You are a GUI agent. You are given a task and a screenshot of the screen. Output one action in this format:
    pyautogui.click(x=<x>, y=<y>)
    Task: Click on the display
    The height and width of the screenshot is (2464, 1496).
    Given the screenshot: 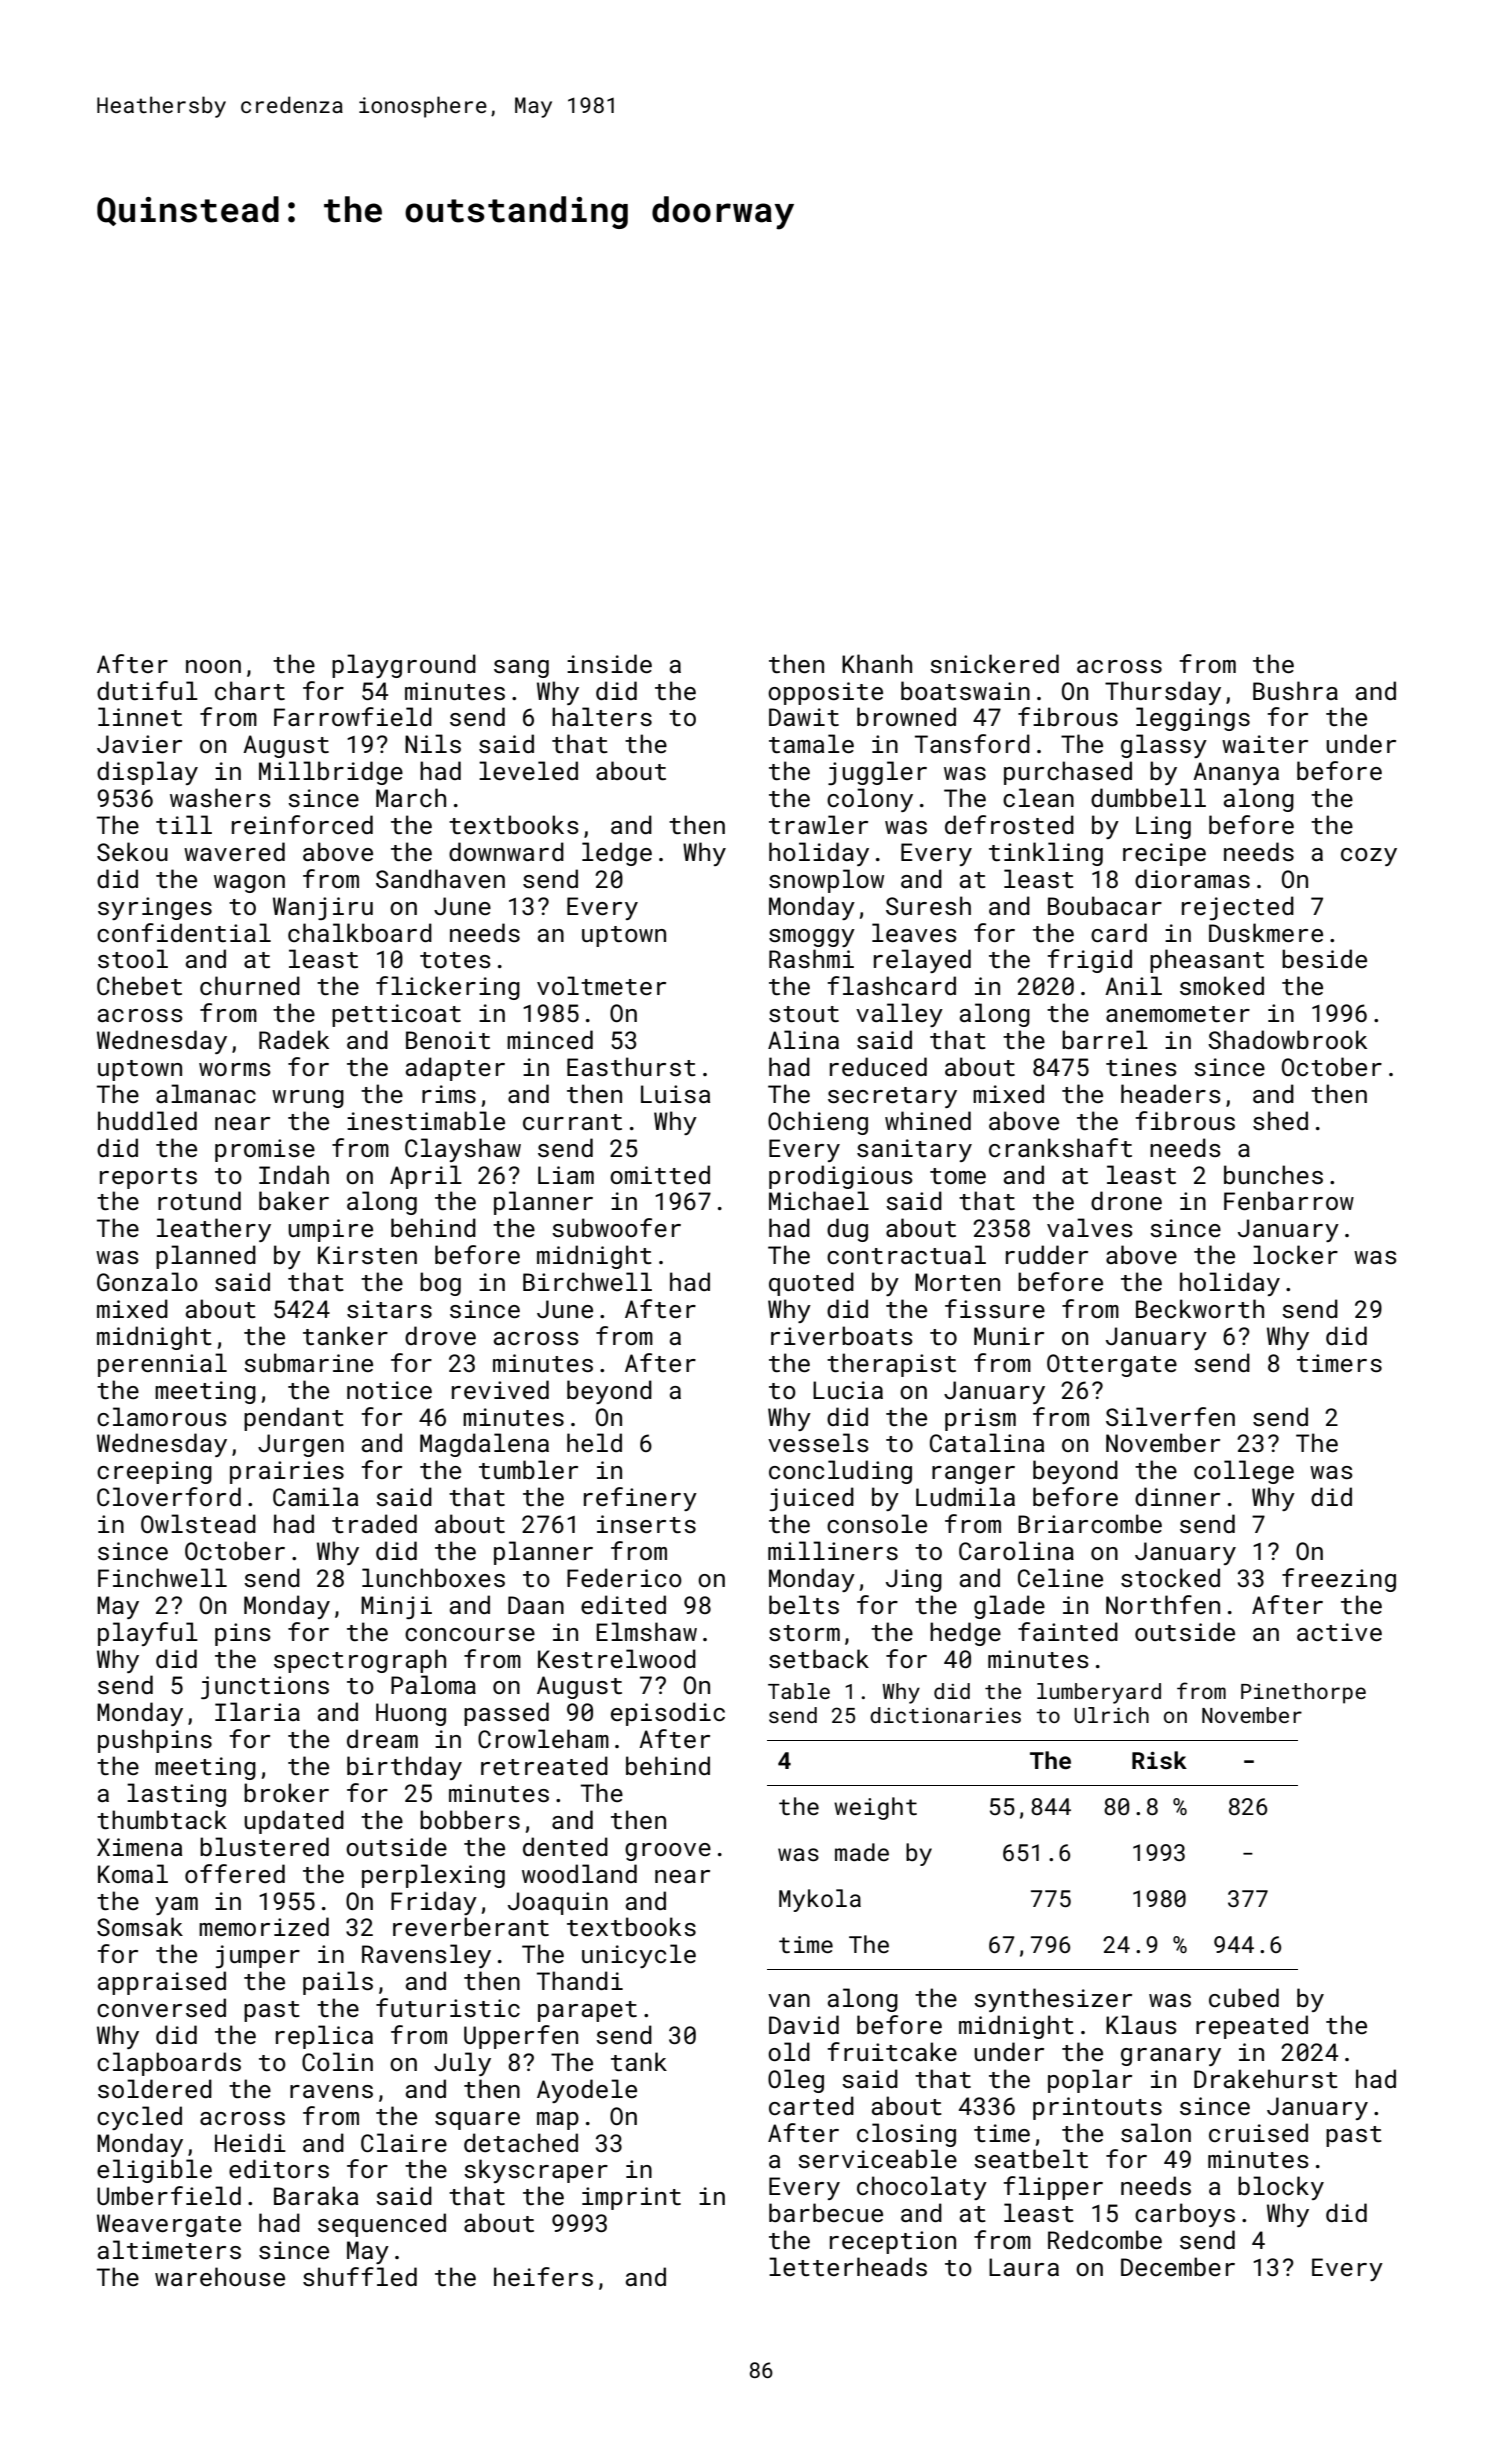 What is the action you would take?
    pyautogui.click(x=147, y=773)
